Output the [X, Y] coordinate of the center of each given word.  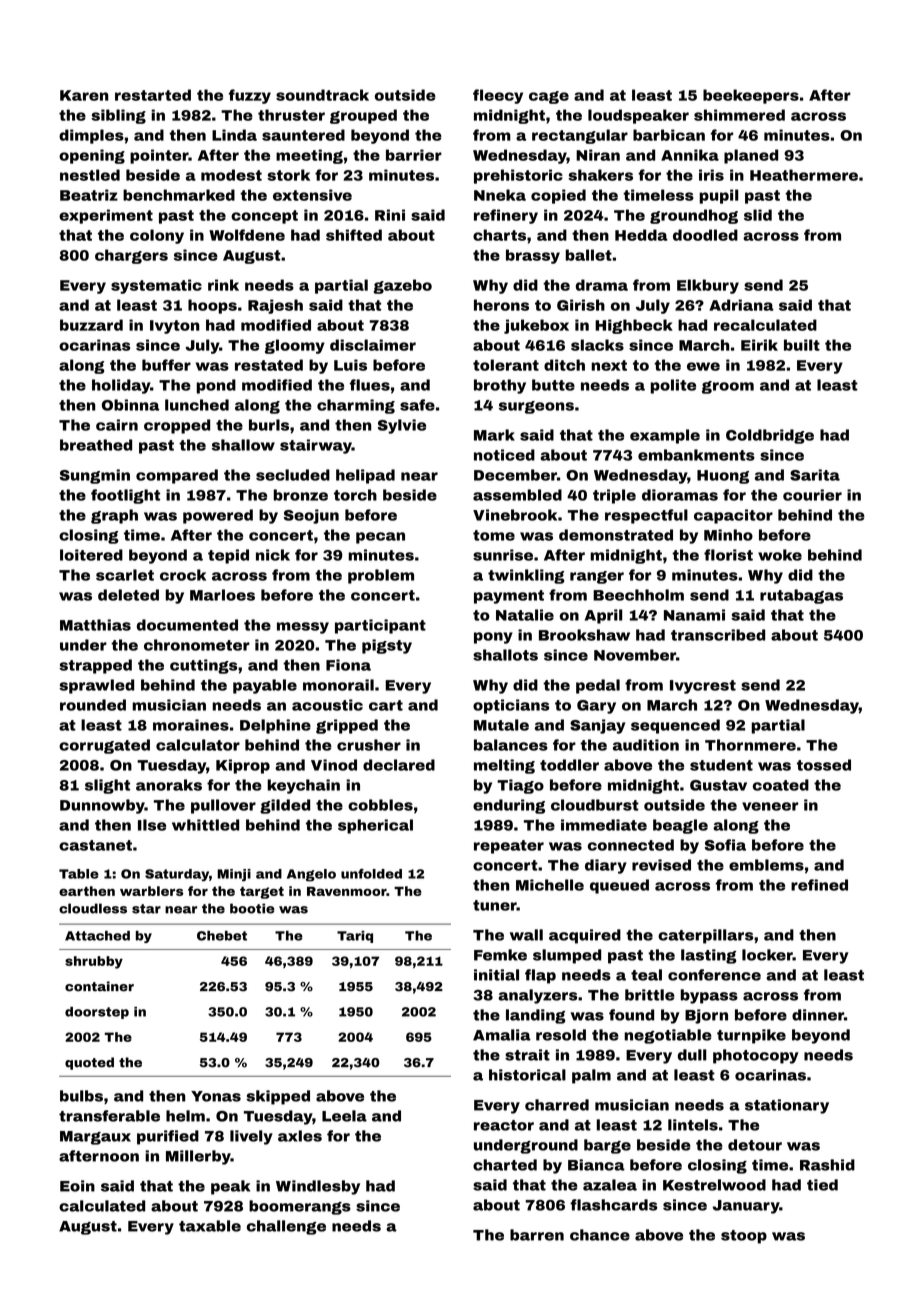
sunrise [503, 555]
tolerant [506, 365]
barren [537, 1235]
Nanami [694, 615]
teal [646, 975]
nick [273, 555]
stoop [744, 1237]
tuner [495, 905]
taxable [210, 1226]
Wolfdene [247, 235]
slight [107, 786]
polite [673, 386]
